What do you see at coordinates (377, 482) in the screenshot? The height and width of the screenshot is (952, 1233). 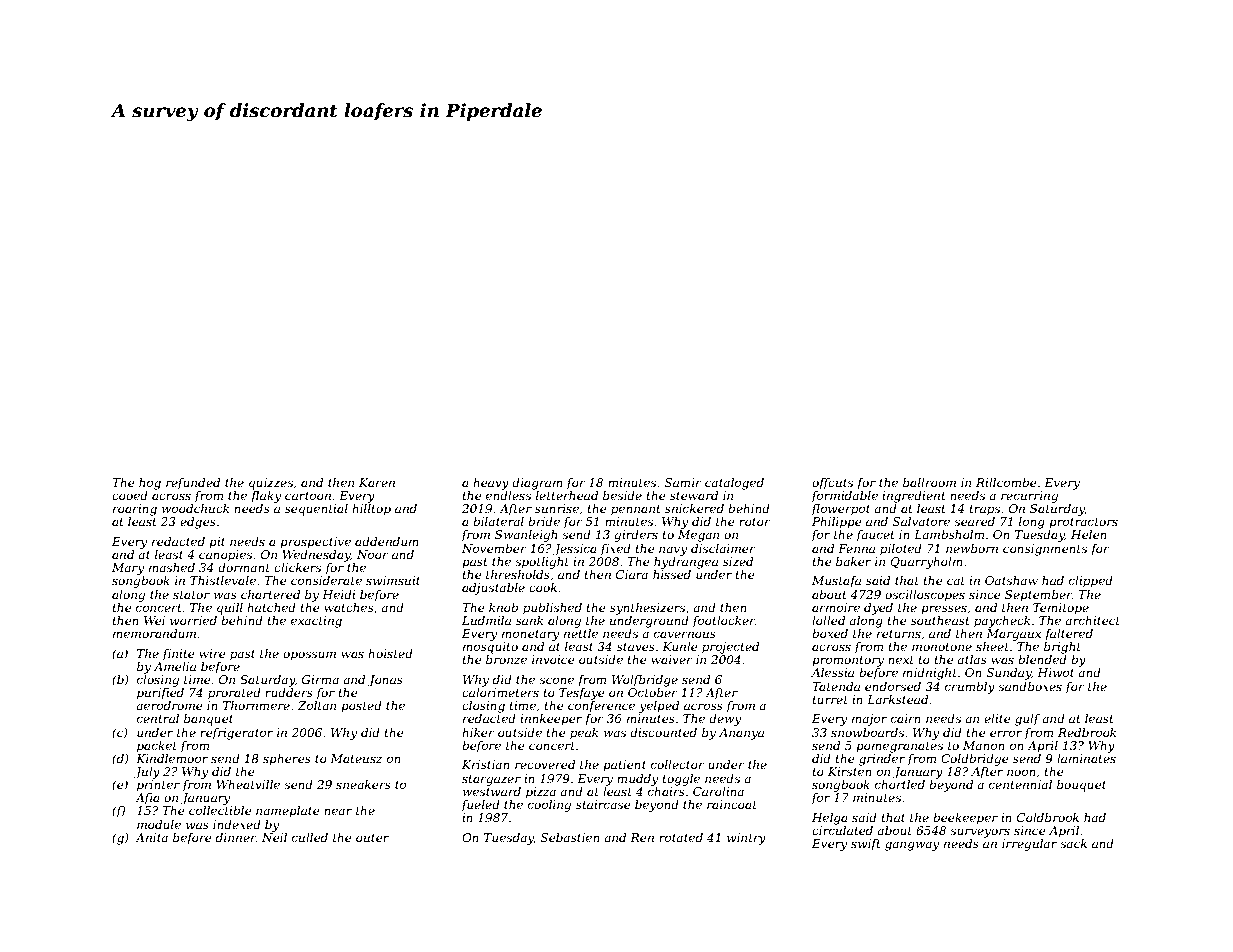 I see `Karen` at bounding box center [377, 482].
